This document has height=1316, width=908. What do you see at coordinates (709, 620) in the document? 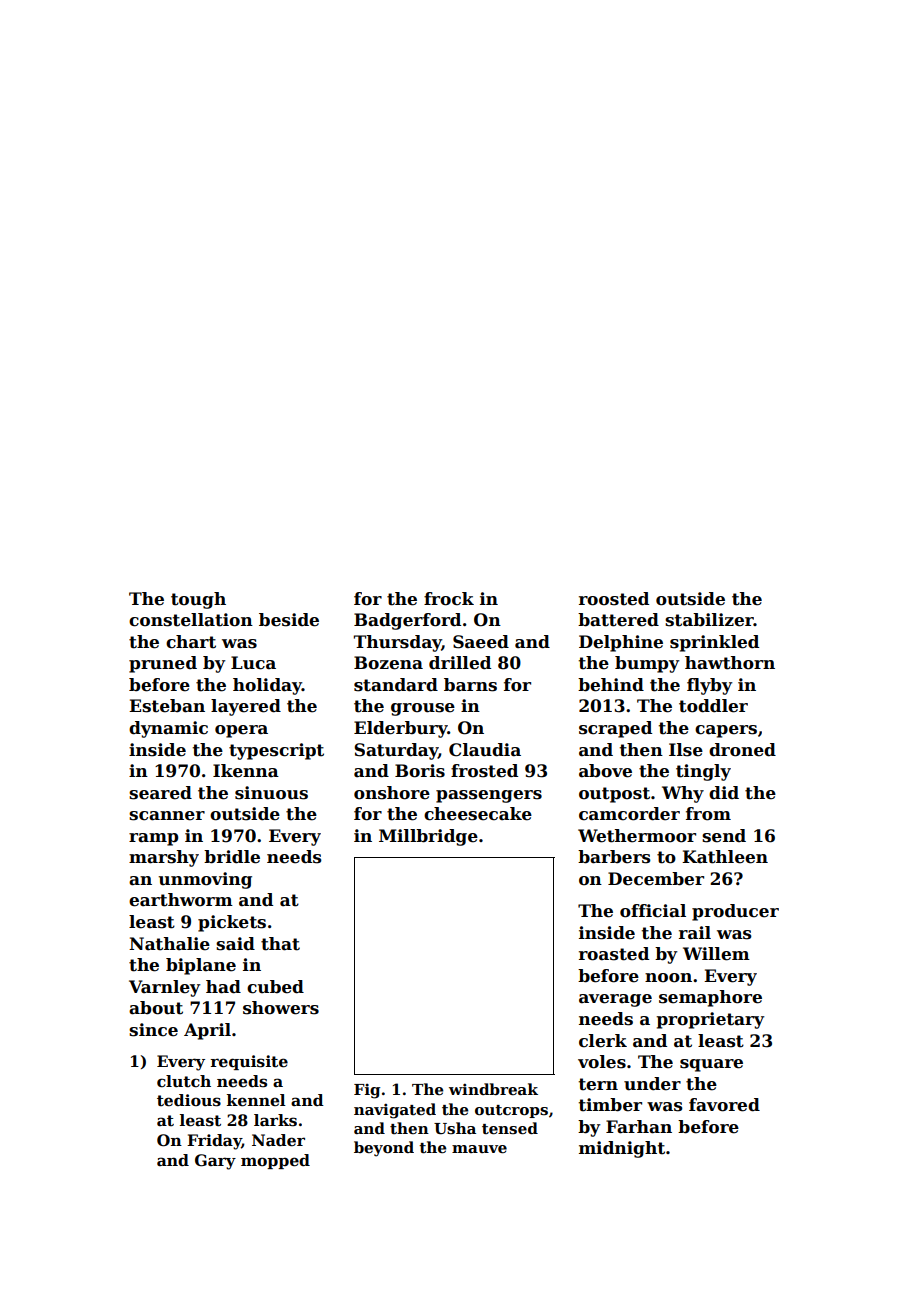
I see `stabilizer` at bounding box center [709, 620].
